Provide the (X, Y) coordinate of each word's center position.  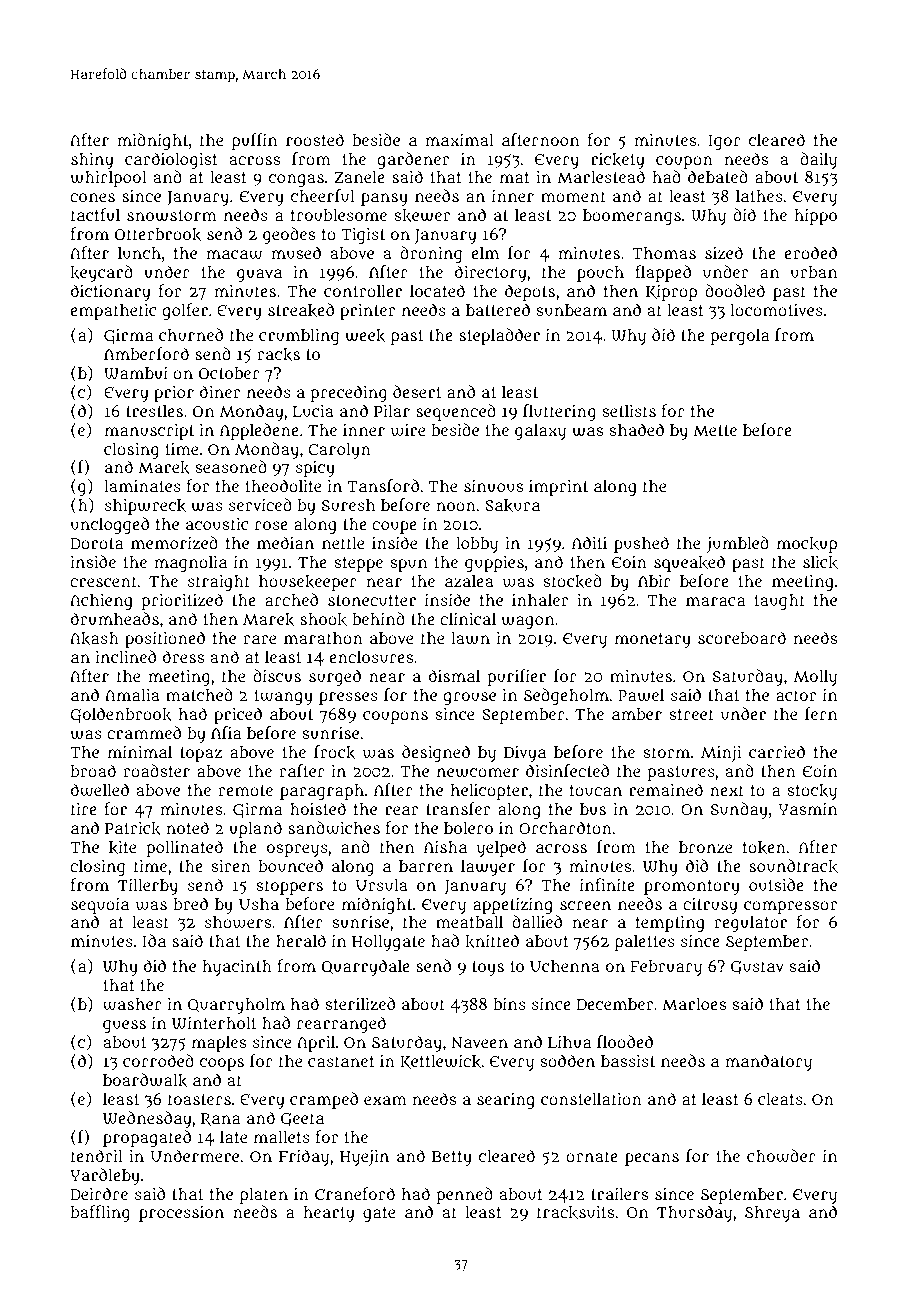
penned (464, 1195)
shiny (92, 160)
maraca (715, 601)
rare (259, 639)
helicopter (489, 792)
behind (378, 618)
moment (573, 196)
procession (181, 1214)
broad (93, 770)
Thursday (694, 1213)
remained (666, 789)
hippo (815, 217)
